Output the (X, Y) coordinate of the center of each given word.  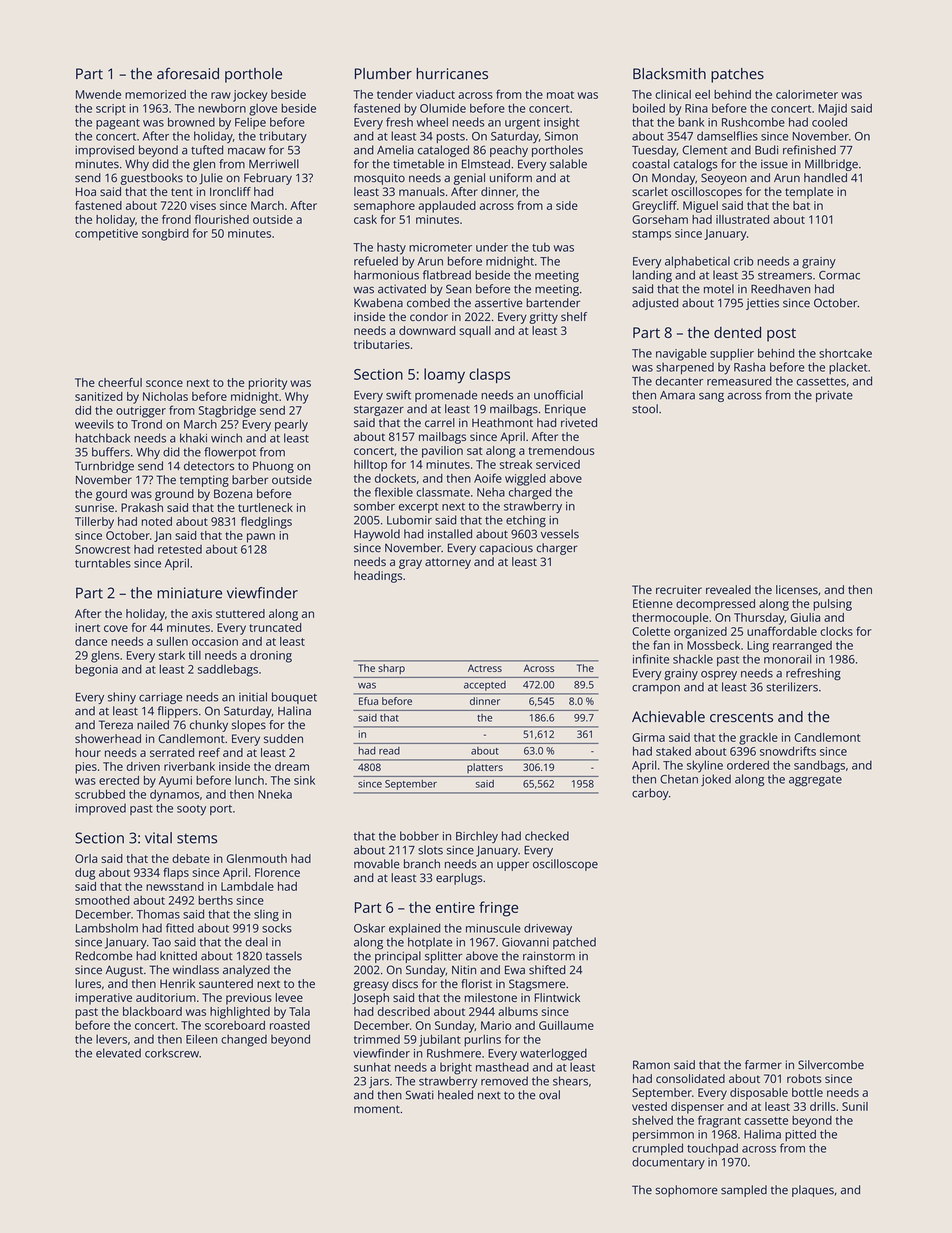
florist (476, 984)
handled (825, 178)
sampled (744, 1191)
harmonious (386, 275)
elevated (118, 1053)
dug (85, 874)
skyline (705, 766)
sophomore (686, 1191)
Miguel (700, 207)
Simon (561, 136)
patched (574, 943)
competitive (106, 235)
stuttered (240, 613)
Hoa (86, 191)
